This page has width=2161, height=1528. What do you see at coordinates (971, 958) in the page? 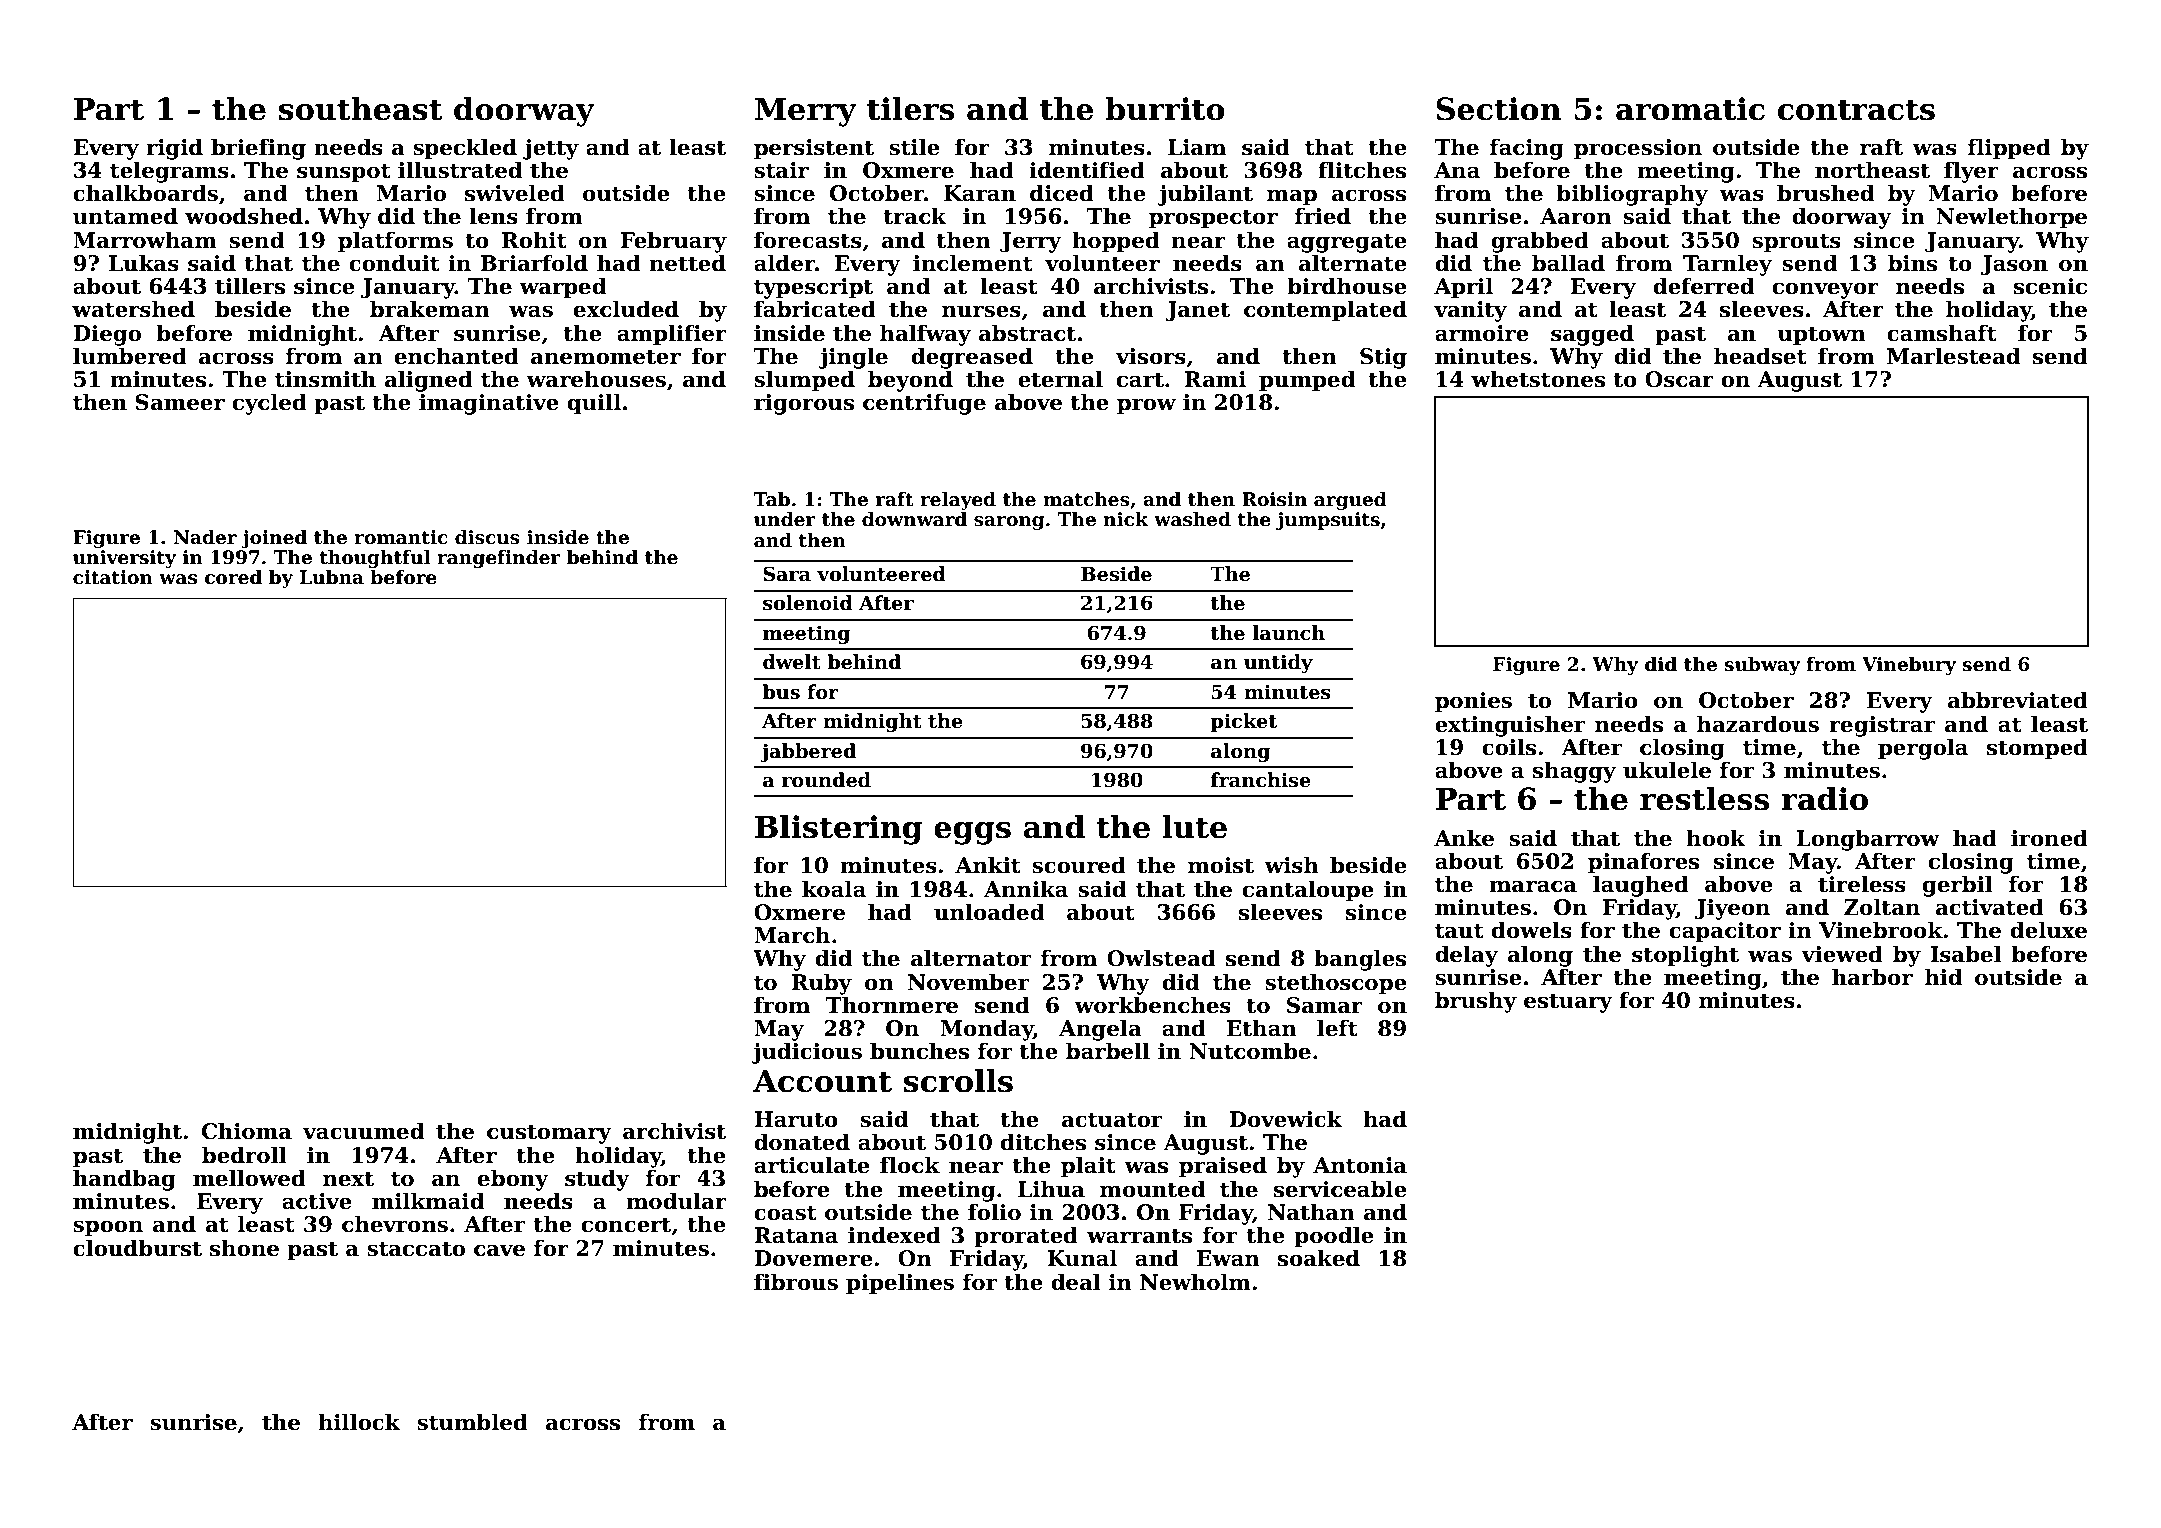
I see `alternator` at bounding box center [971, 958].
